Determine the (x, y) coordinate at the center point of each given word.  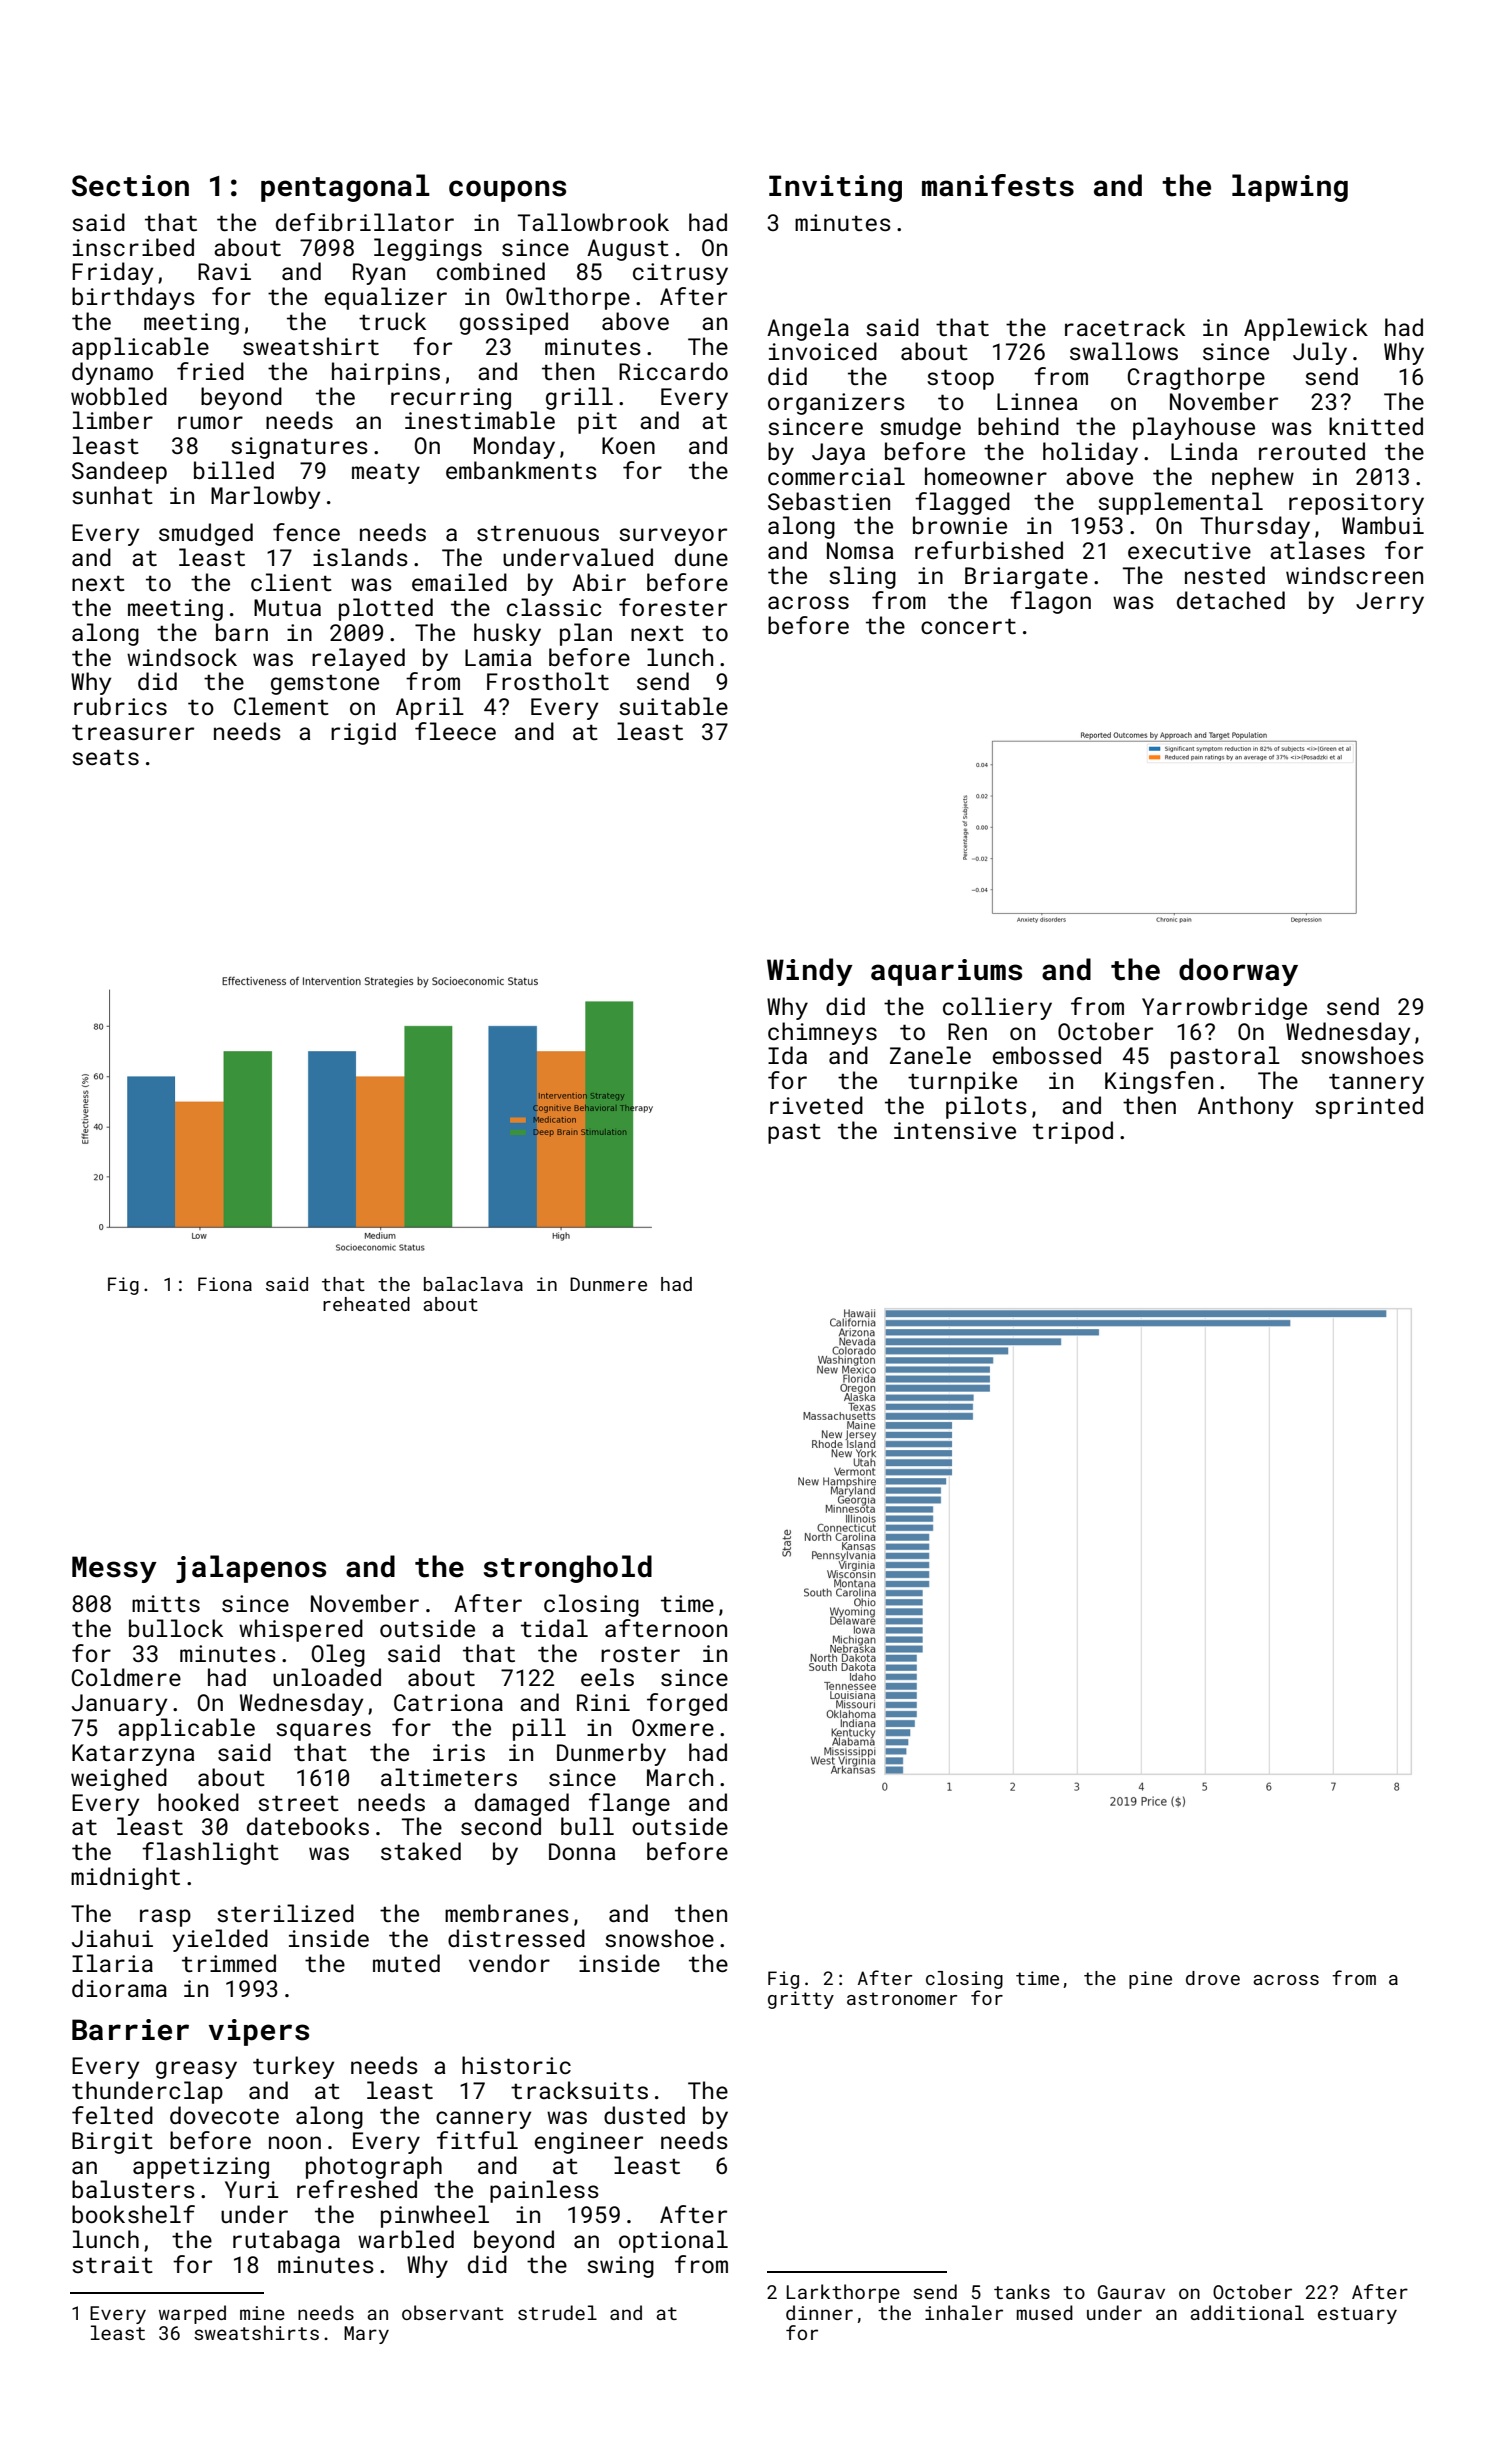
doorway (1238, 972)
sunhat (112, 495)
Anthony (1245, 1107)
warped (192, 2314)
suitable (673, 706)
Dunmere (608, 1284)
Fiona (225, 1284)
